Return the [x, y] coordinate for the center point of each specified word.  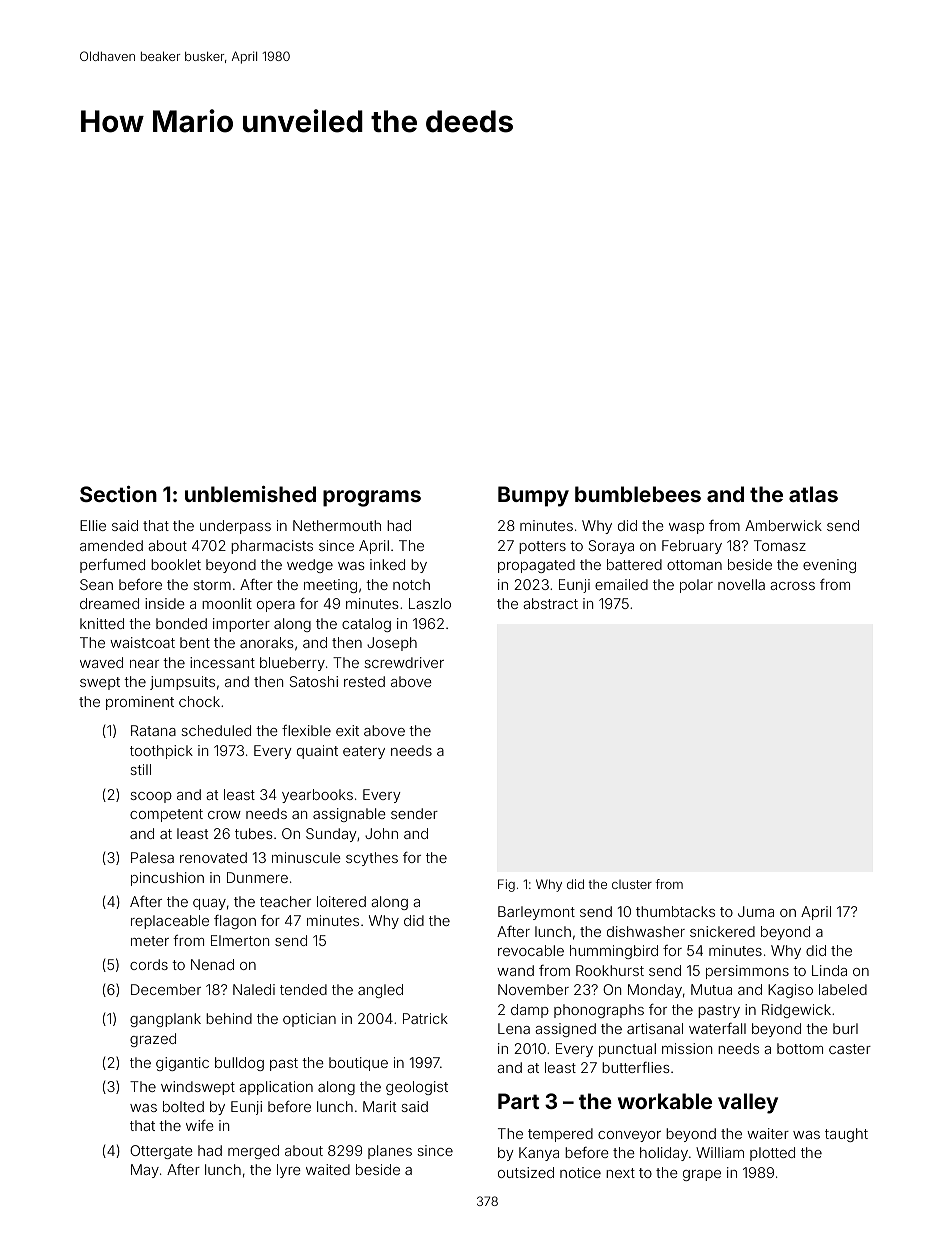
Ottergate [161, 1152]
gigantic [182, 1064]
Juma [756, 911]
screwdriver [404, 662]
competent [166, 815]
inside [165, 603]
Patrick [425, 1018]
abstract [550, 603]
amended [111, 545]
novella [741, 584]
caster [850, 1049]
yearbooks [317, 796]
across [792, 586]
